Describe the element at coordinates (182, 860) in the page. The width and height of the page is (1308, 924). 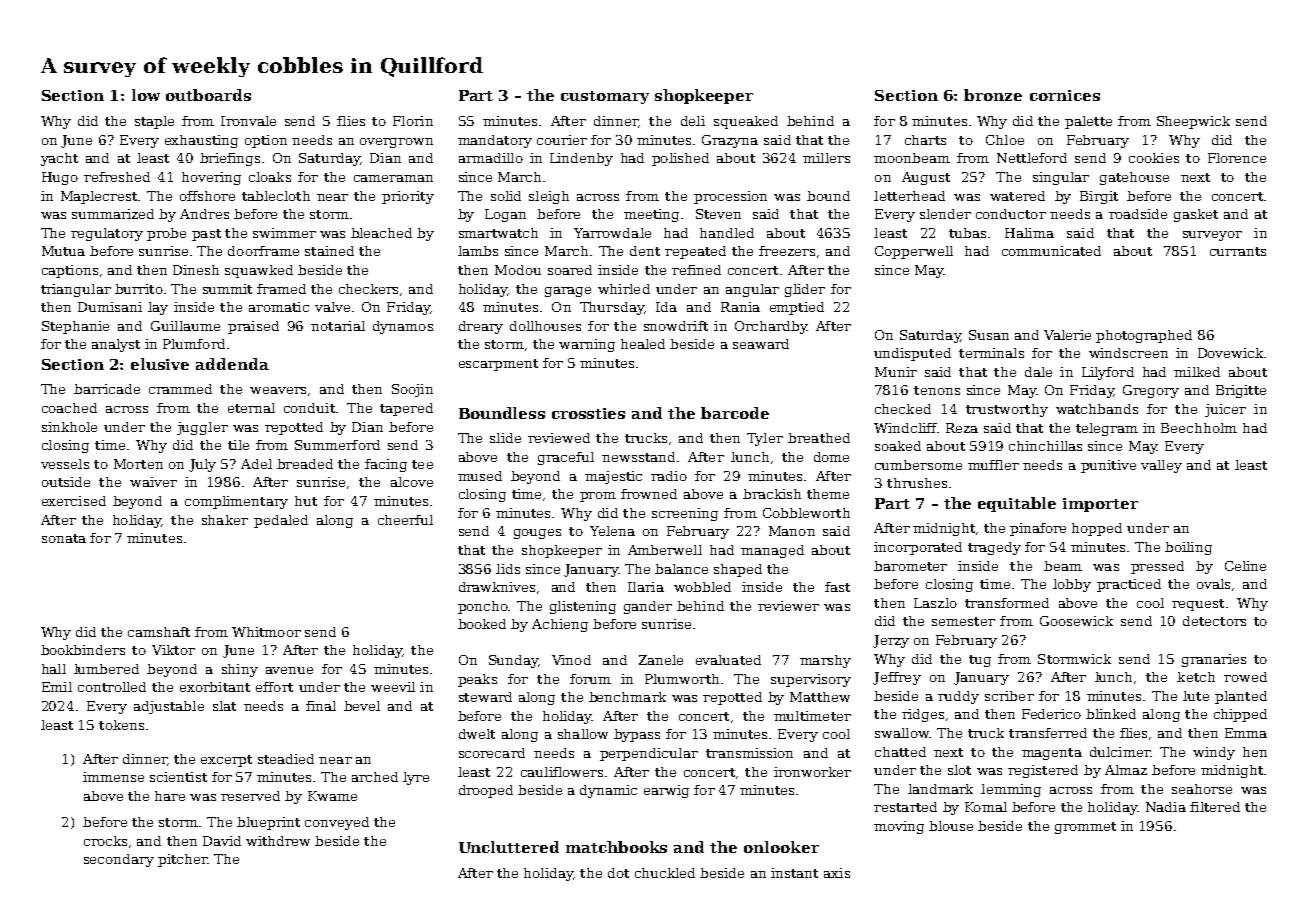
I see `pitcher` at that location.
